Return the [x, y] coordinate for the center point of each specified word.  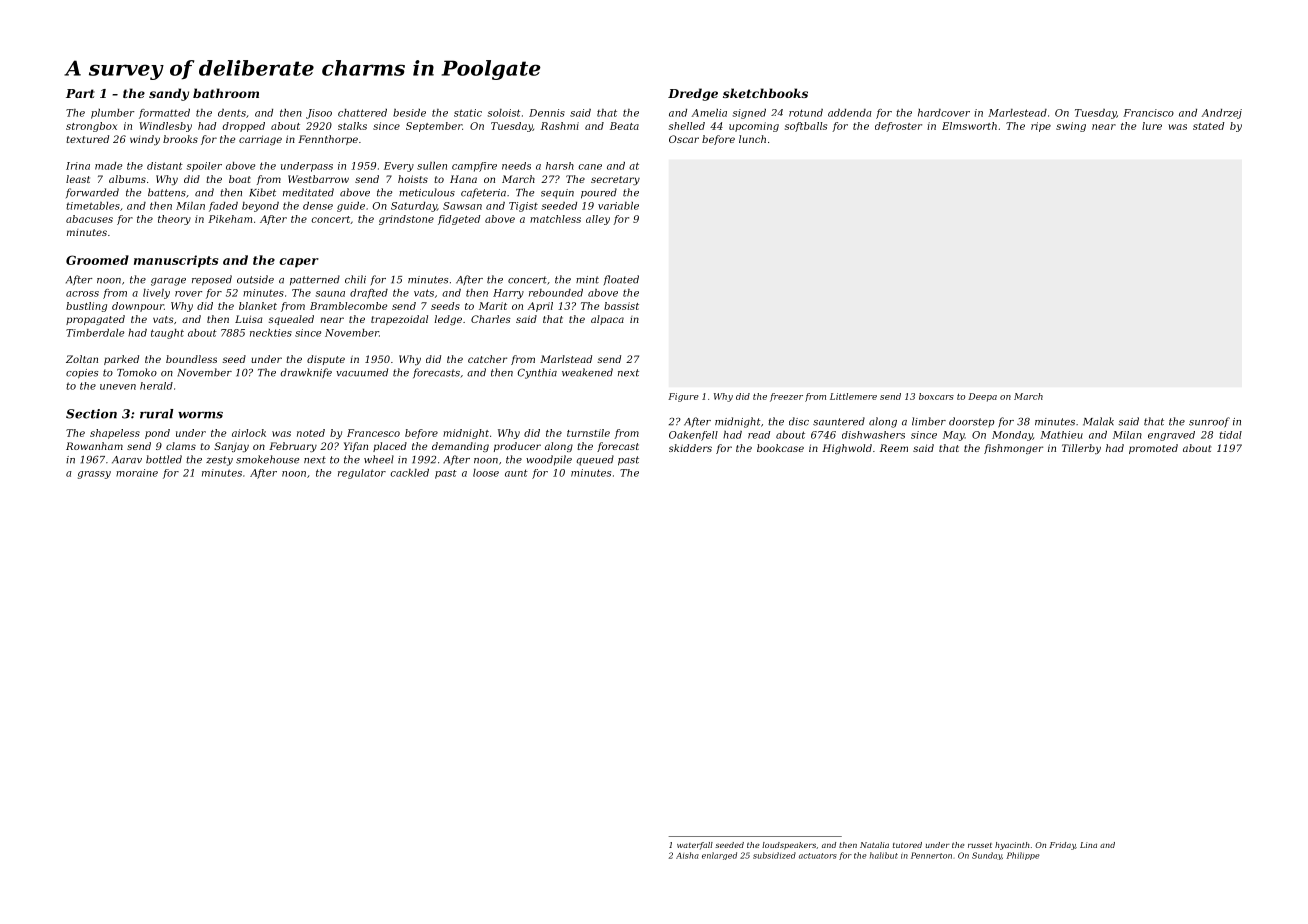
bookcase [780, 448]
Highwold [847, 449]
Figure [683, 397]
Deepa [982, 397]
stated [1208, 126]
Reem [894, 448]
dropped [243, 127]
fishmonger [1013, 449]
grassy [94, 475]
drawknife [306, 373]
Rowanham [94, 446]
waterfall [695, 846]
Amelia [709, 113]
